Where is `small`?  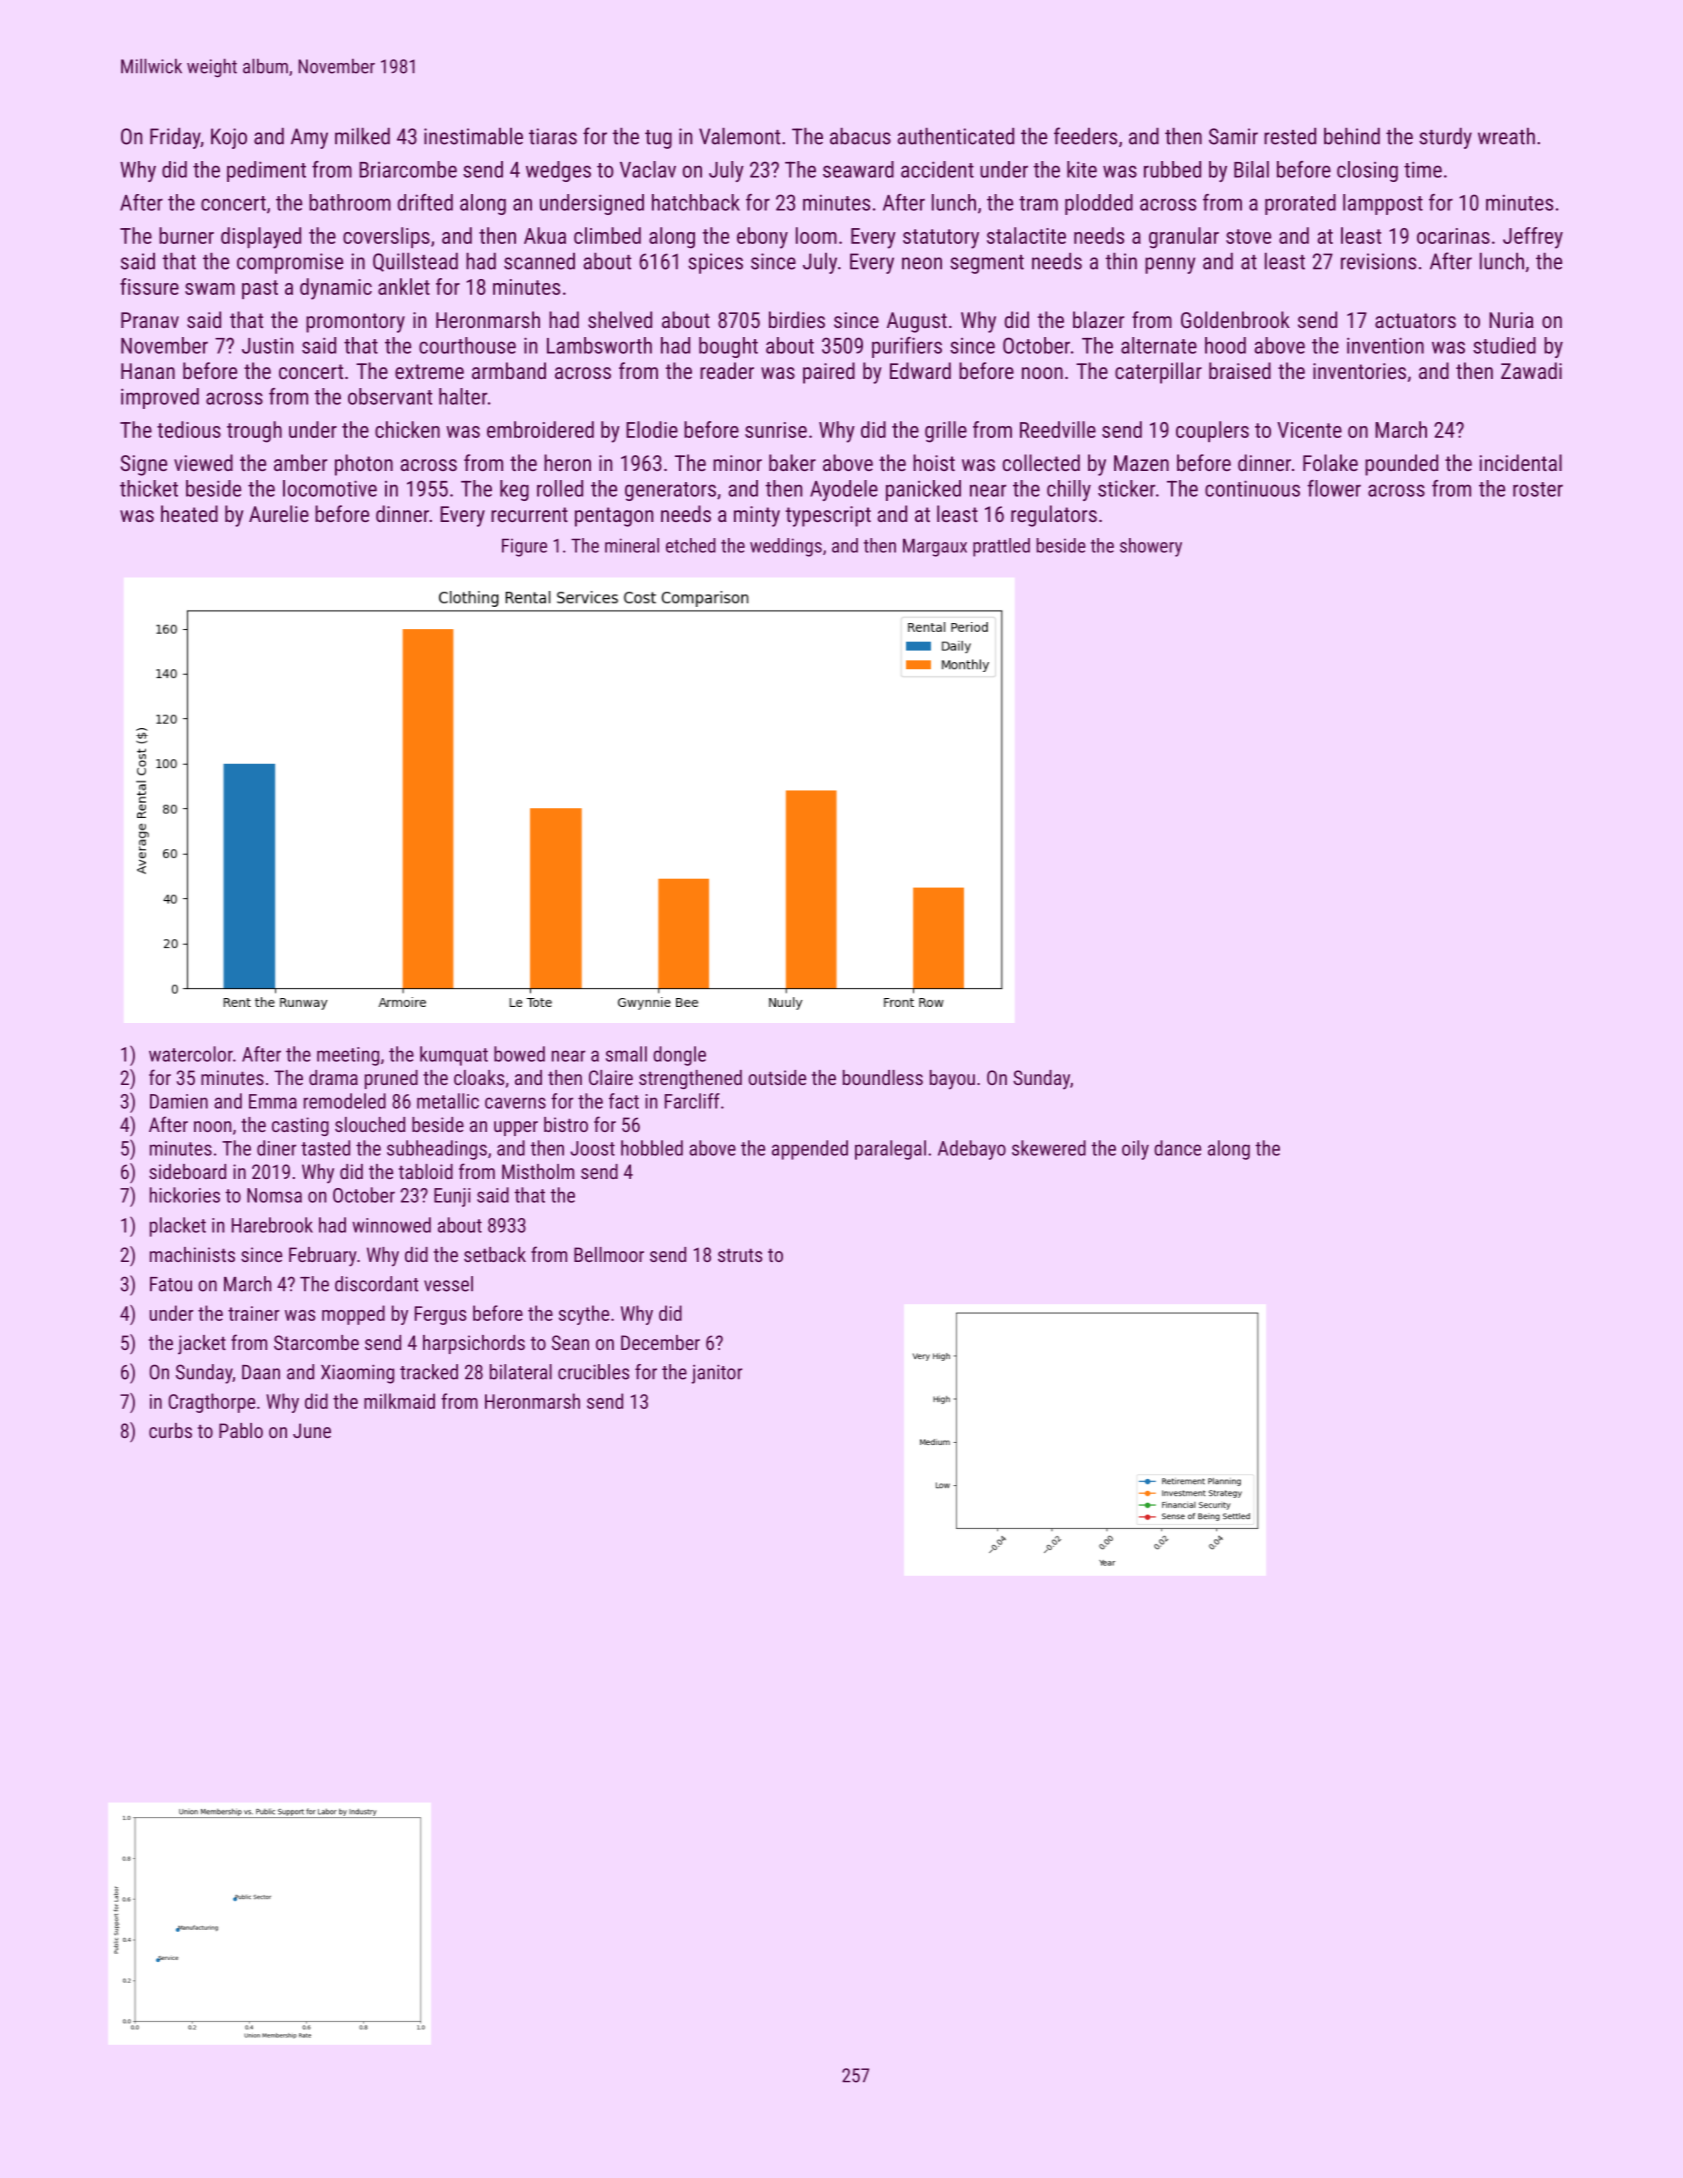 small is located at coordinates (626, 1054).
